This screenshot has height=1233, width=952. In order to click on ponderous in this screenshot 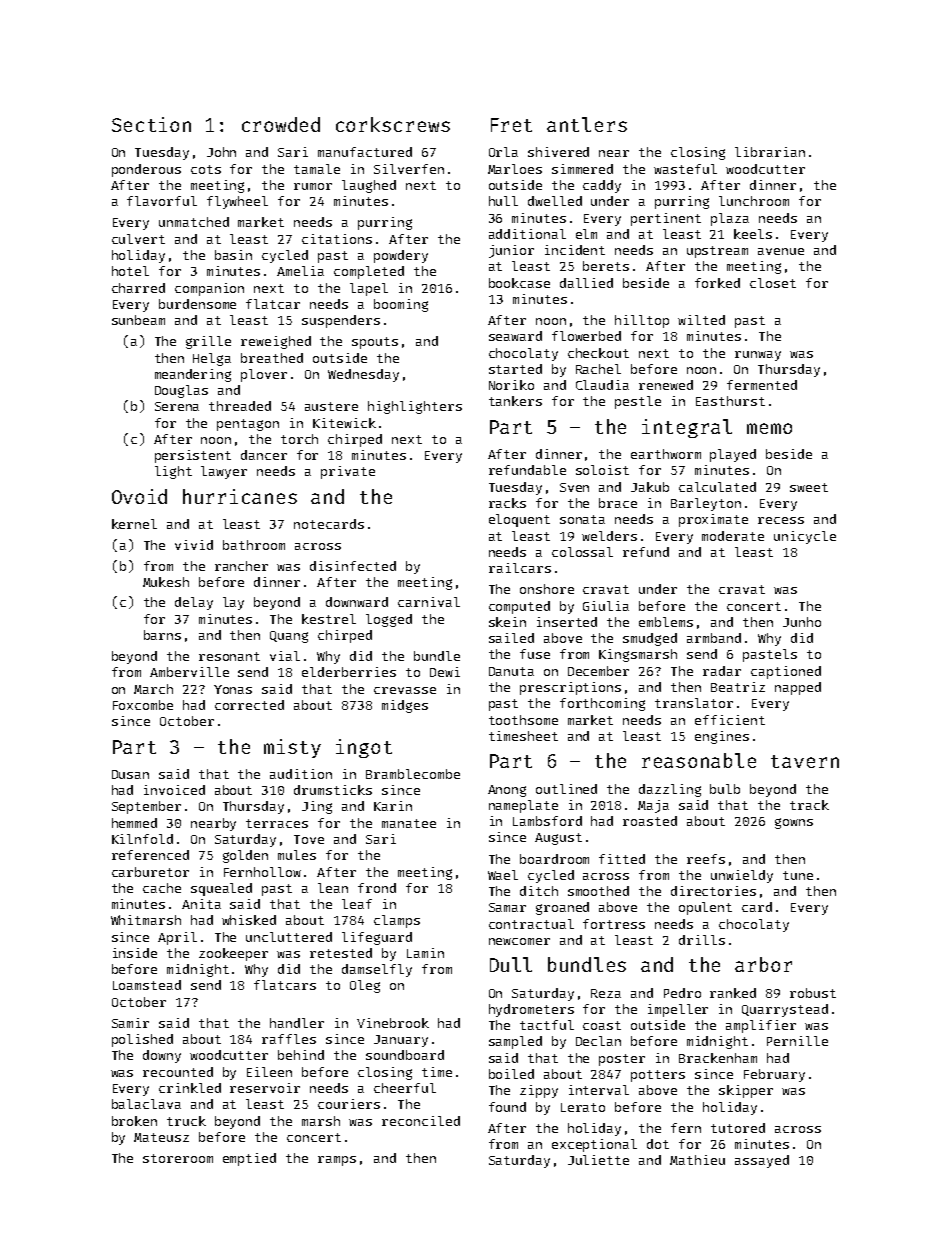, I will do `click(146, 170)`.
